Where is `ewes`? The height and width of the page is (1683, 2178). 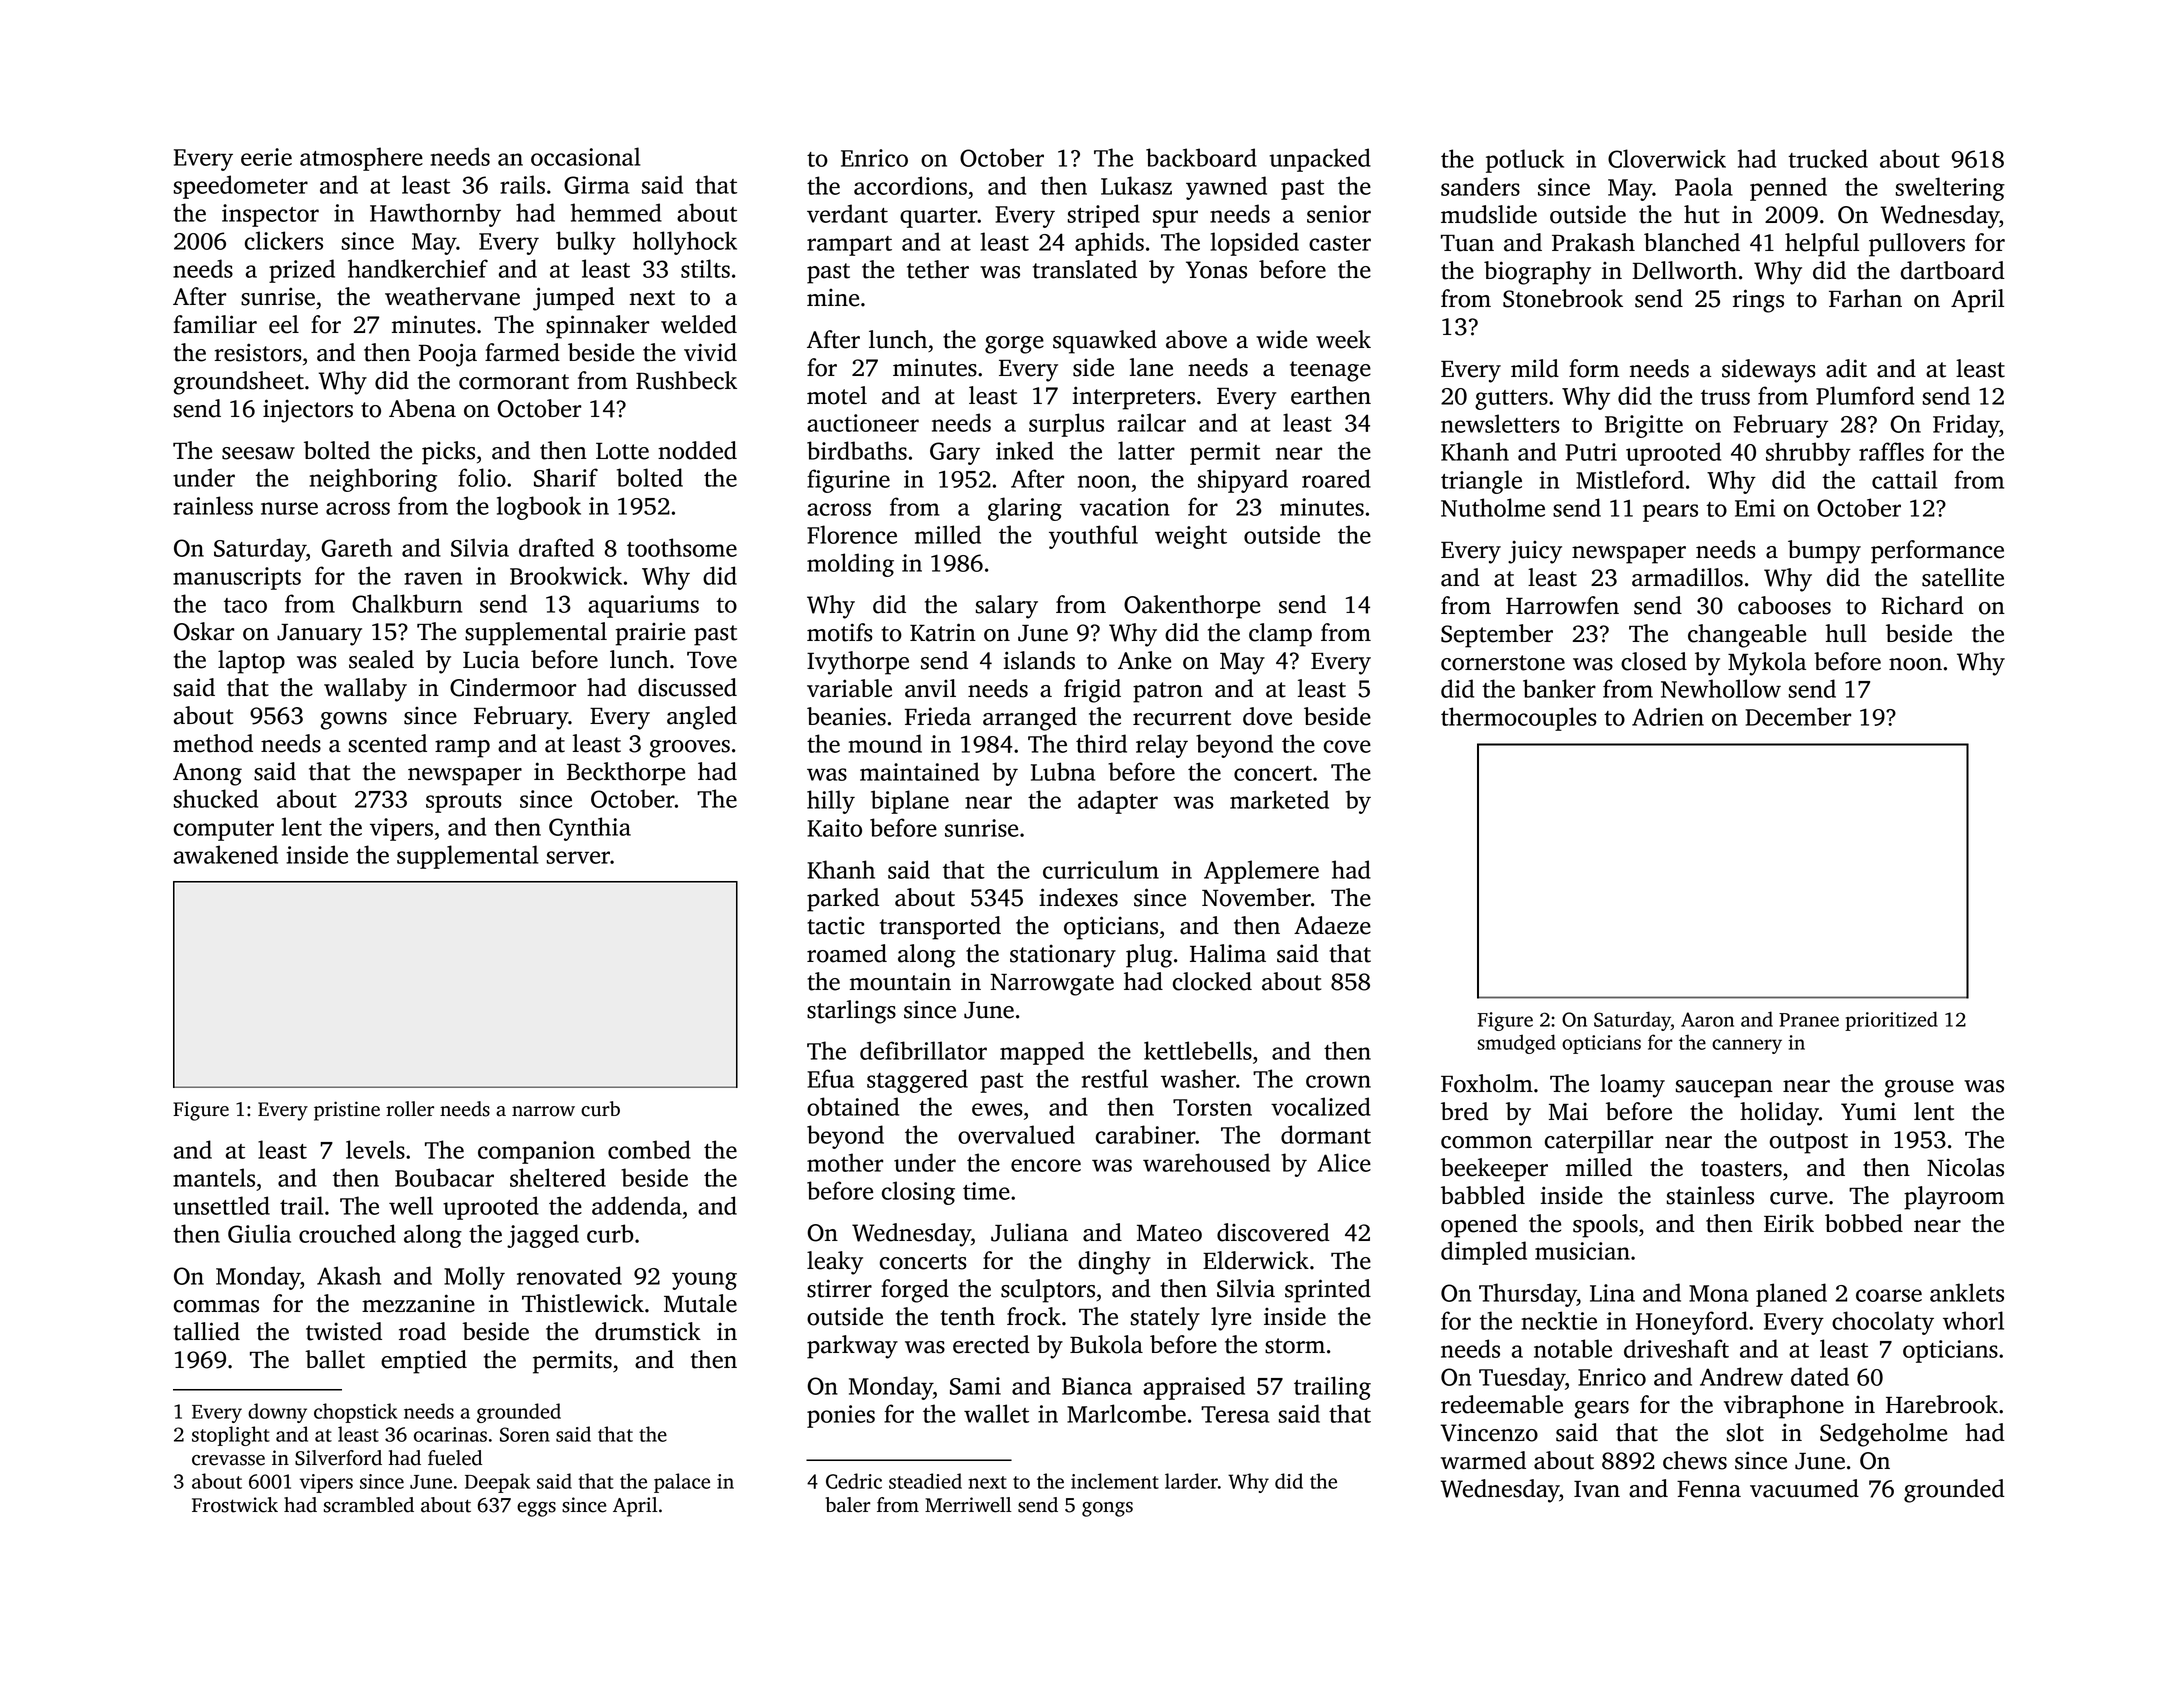 ewes is located at coordinates (997, 1109).
